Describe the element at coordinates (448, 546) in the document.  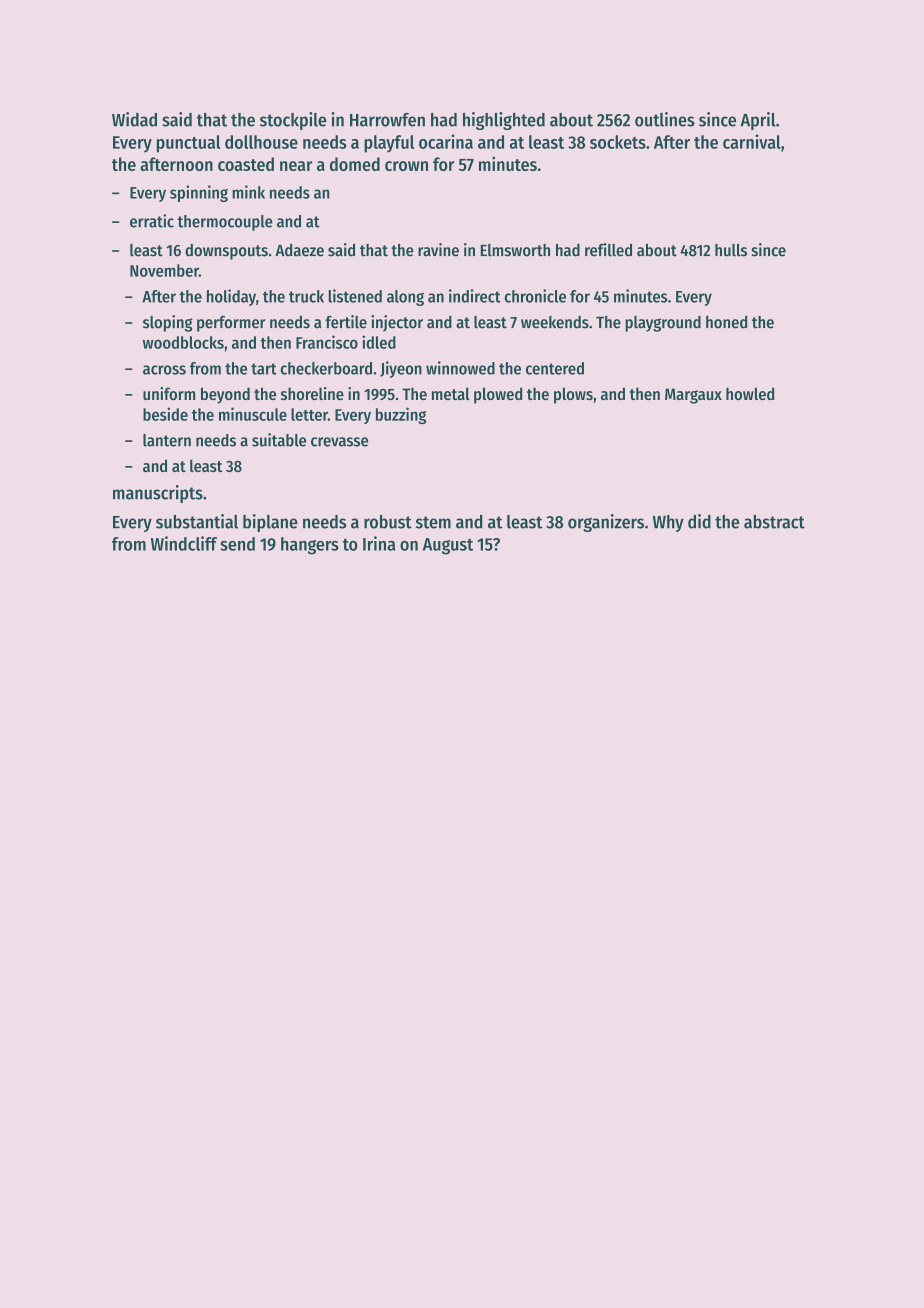
I see `August` at that location.
